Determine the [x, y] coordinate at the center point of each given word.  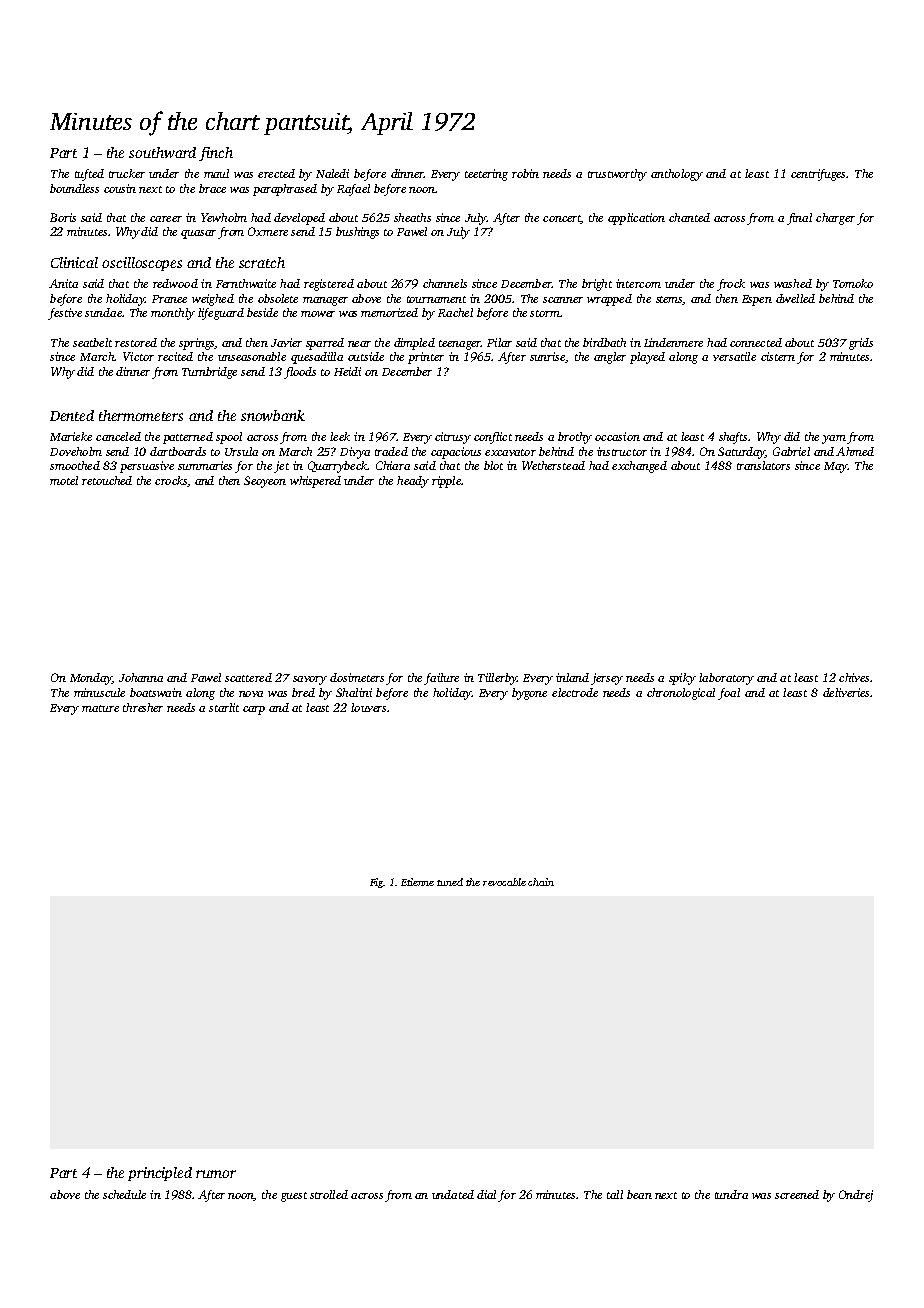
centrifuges [818, 175]
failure [441, 679]
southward [162, 152]
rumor [216, 1174]
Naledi [332, 173]
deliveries [846, 692]
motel [64, 480]
